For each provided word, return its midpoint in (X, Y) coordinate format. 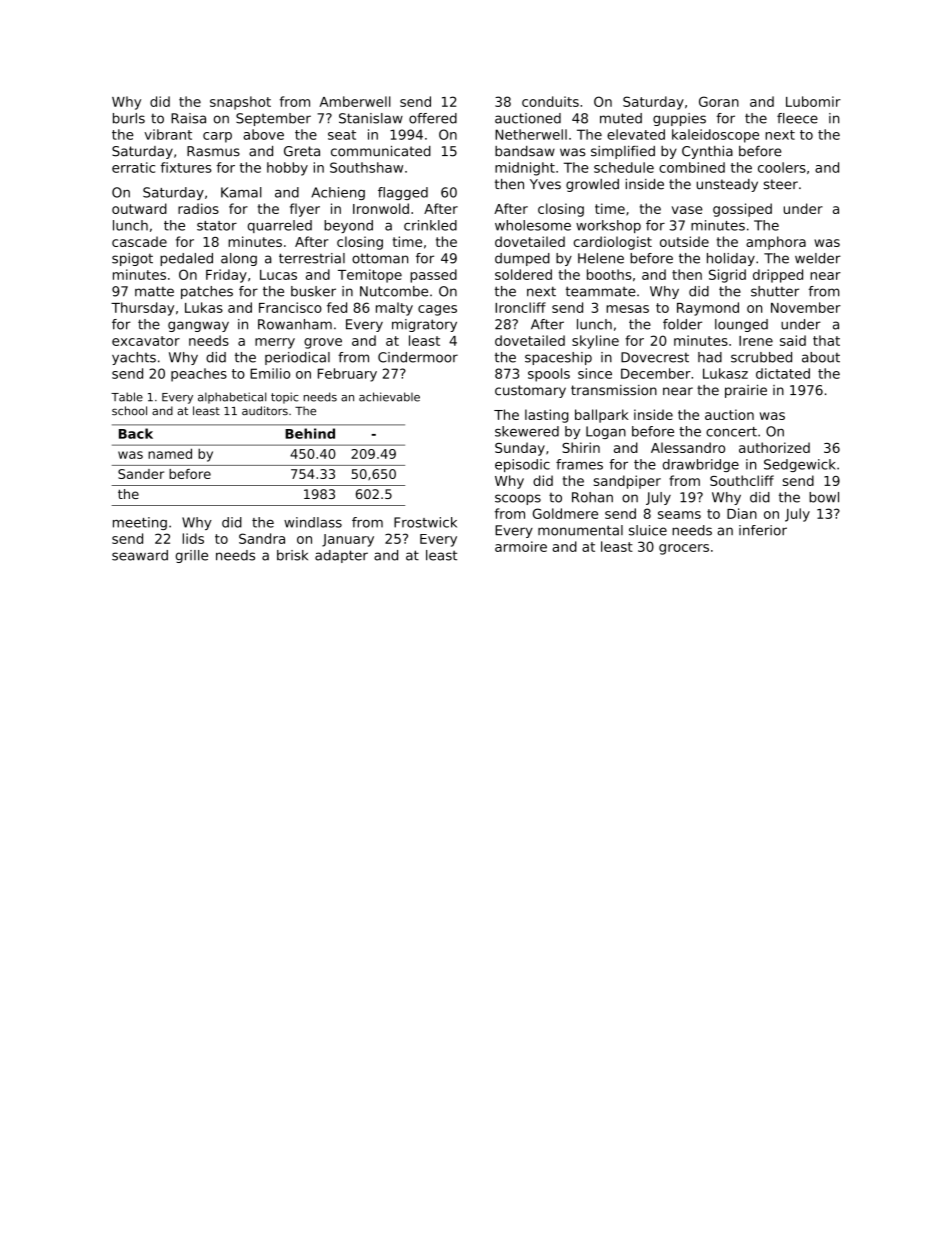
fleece (797, 118)
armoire (521, 546)
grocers (684, 549)
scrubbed (761, 357)
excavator (146, 341)
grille (192, 556)
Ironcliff (520, 307)
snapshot (240, 103)
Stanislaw (371, 118)
